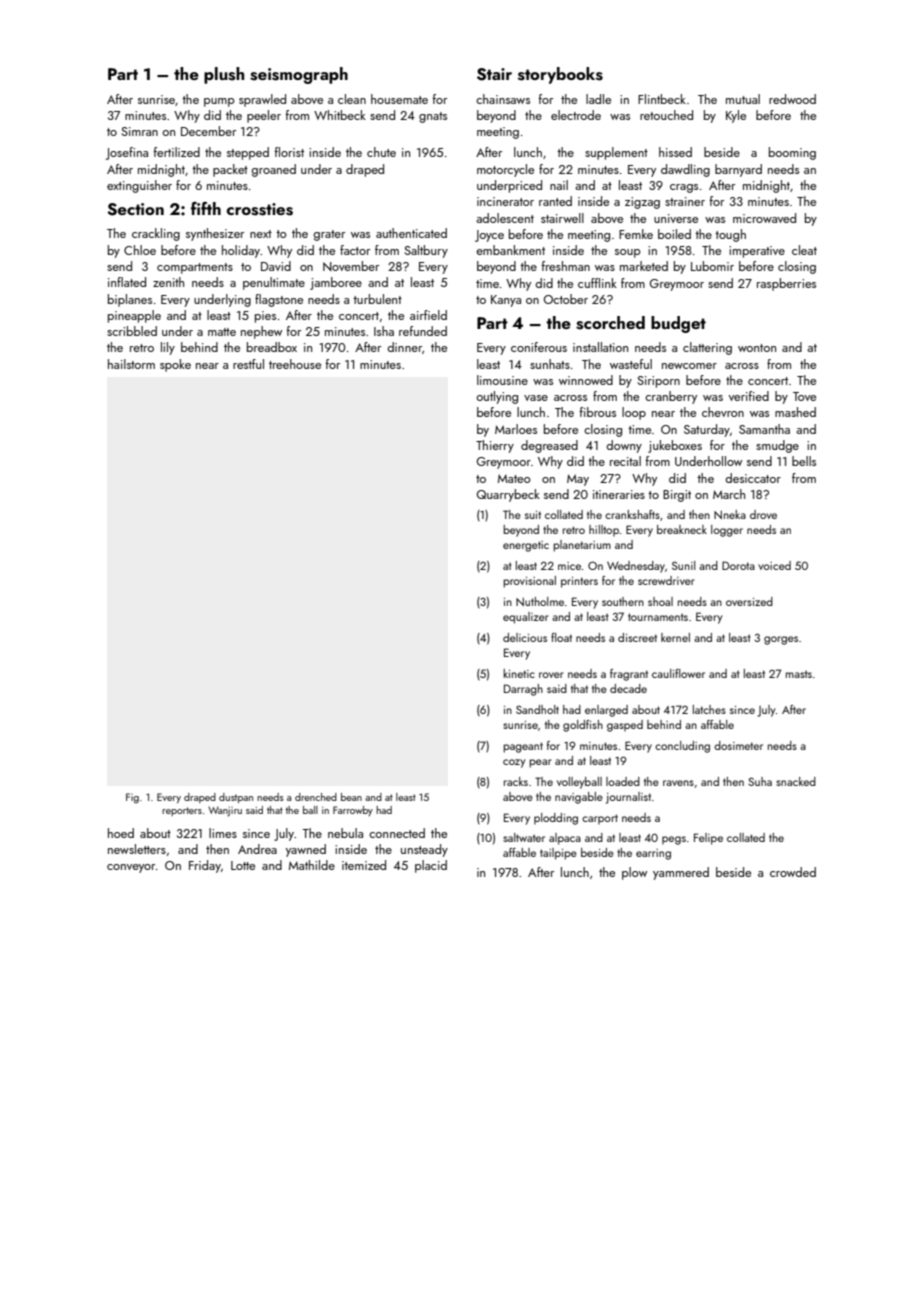 The height and width of the screenshot is (1308, 924). Describe the element at coordinates (610, 323) in the screenshot. I see `scorched` at that location.
